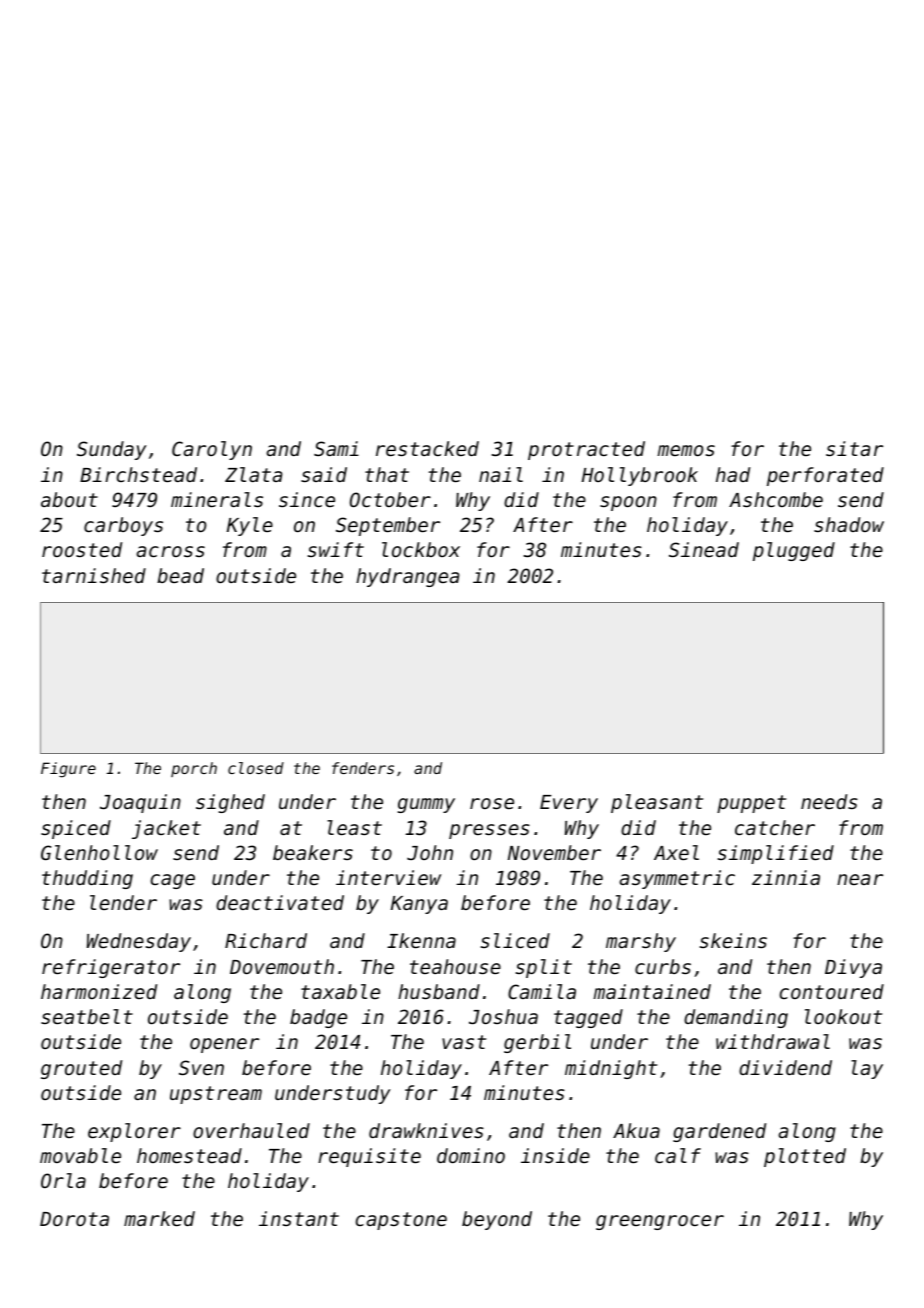 The height and width of the page is (1308, 924). I want to click on restacked, so click(427, 448).
